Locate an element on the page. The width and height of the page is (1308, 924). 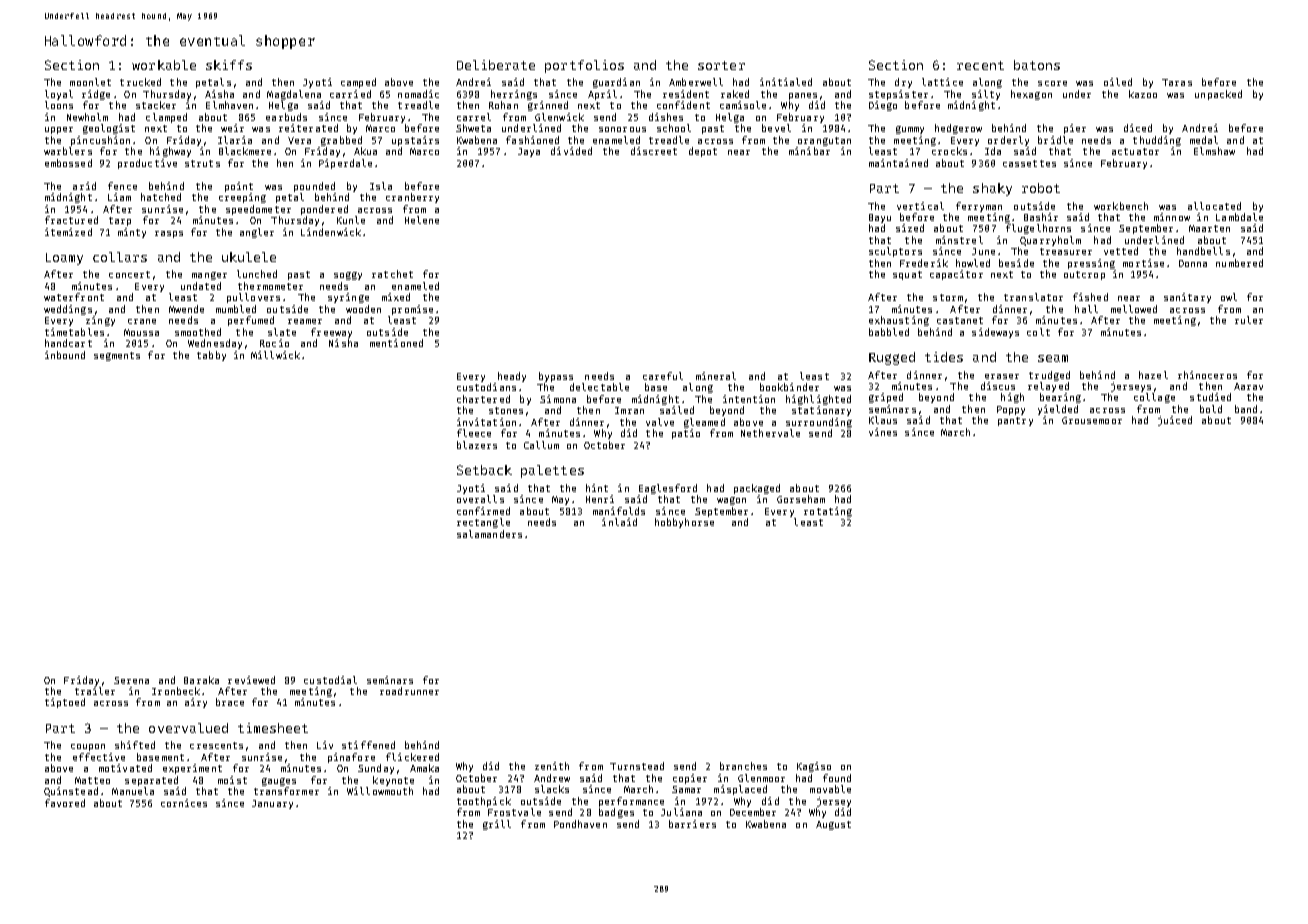
mentioned is located at coordinates (396, 343).
